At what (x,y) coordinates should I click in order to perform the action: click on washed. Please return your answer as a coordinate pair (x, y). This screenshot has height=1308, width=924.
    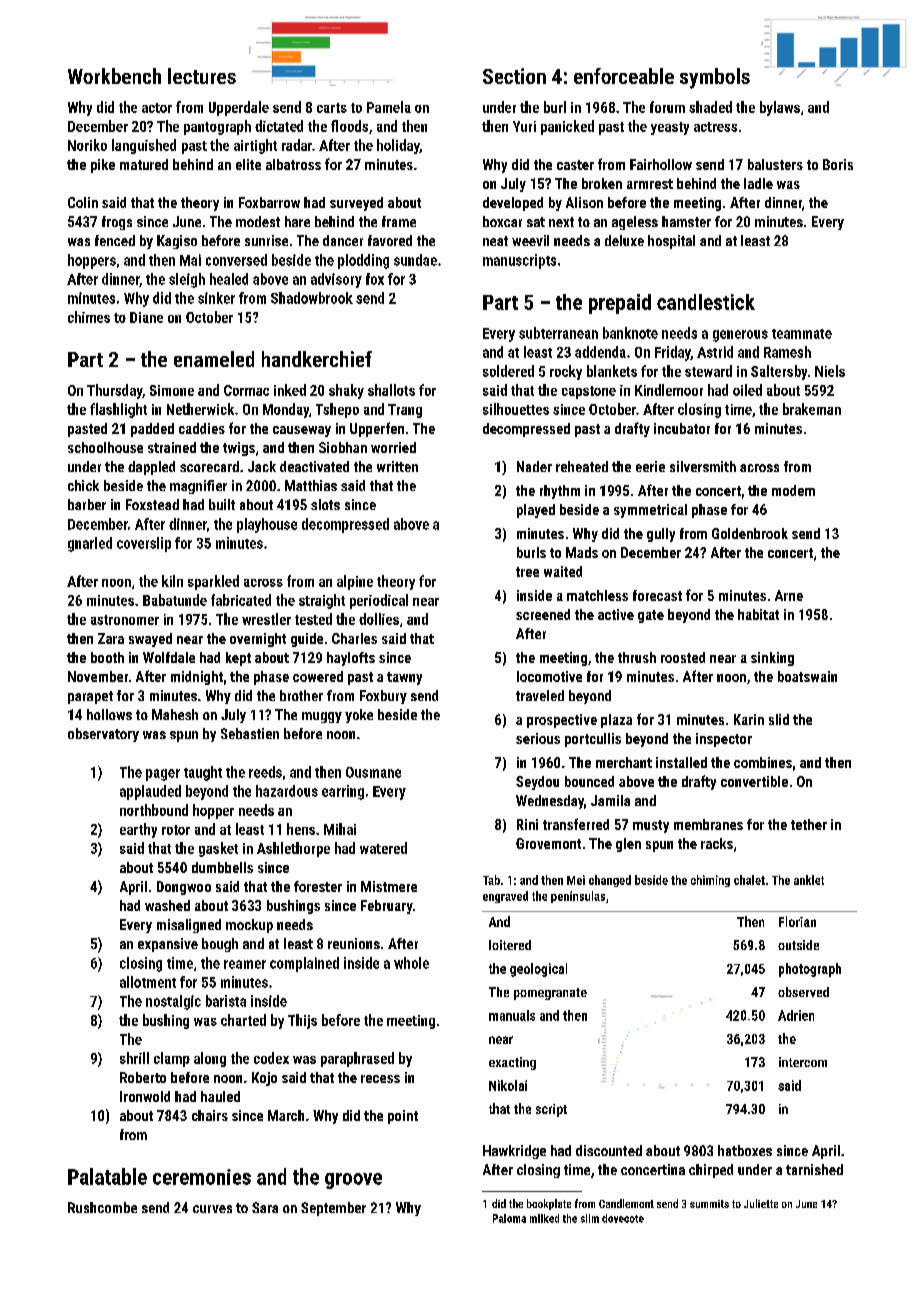
    Looking at the image, I should click on (167, 905).
